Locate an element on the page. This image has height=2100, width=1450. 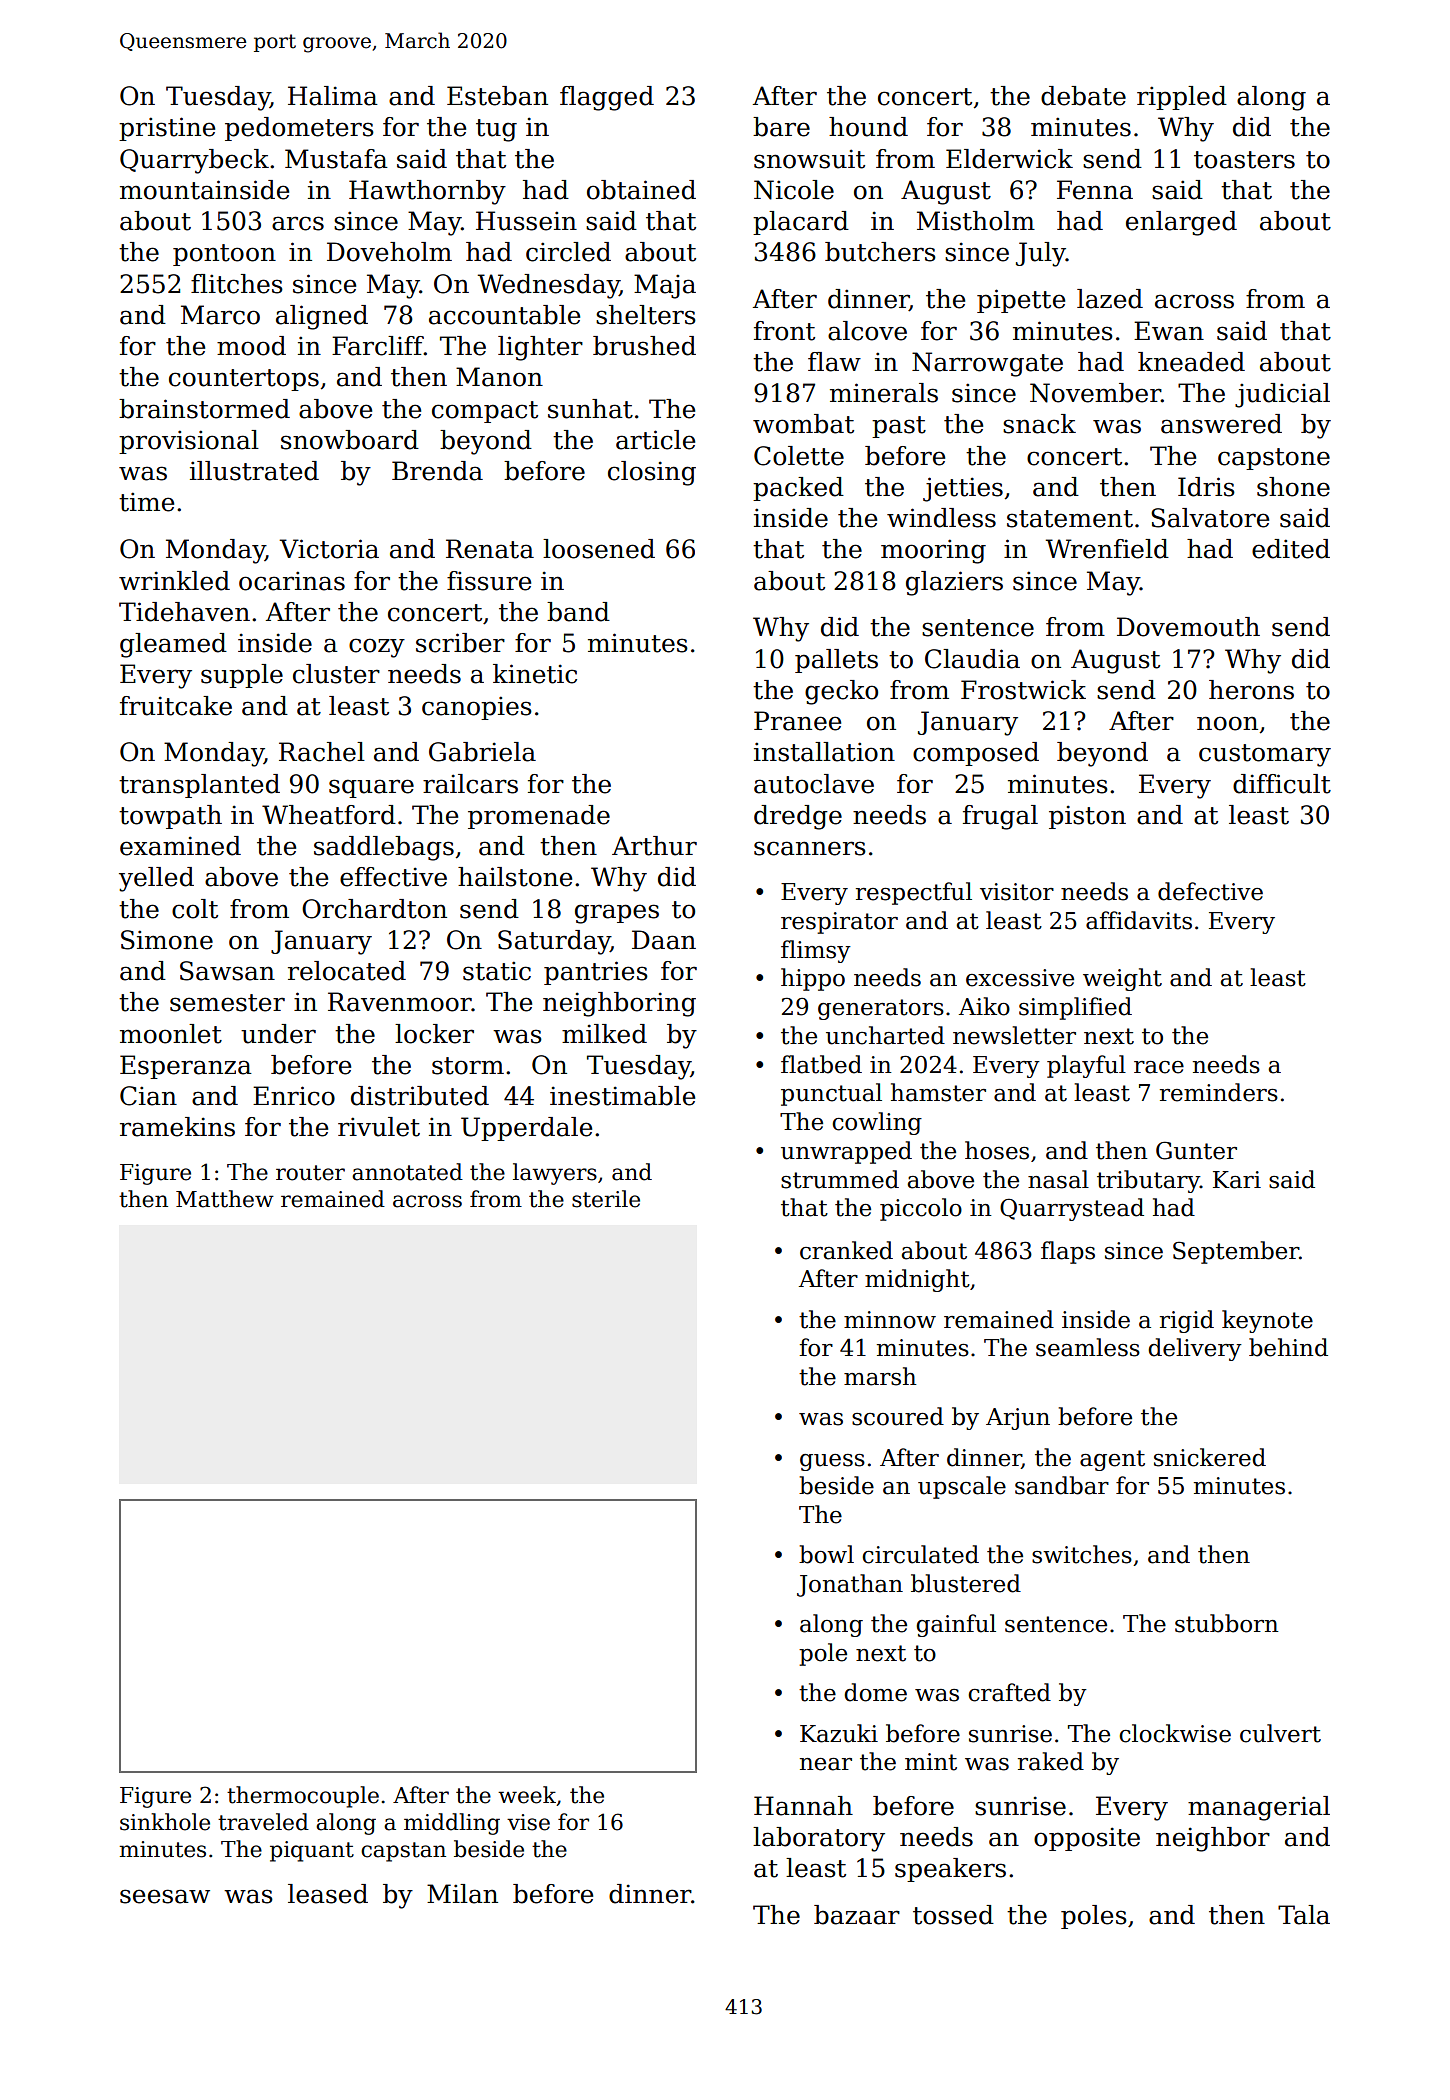
keynote is located at coordinates (1267, 1321).
